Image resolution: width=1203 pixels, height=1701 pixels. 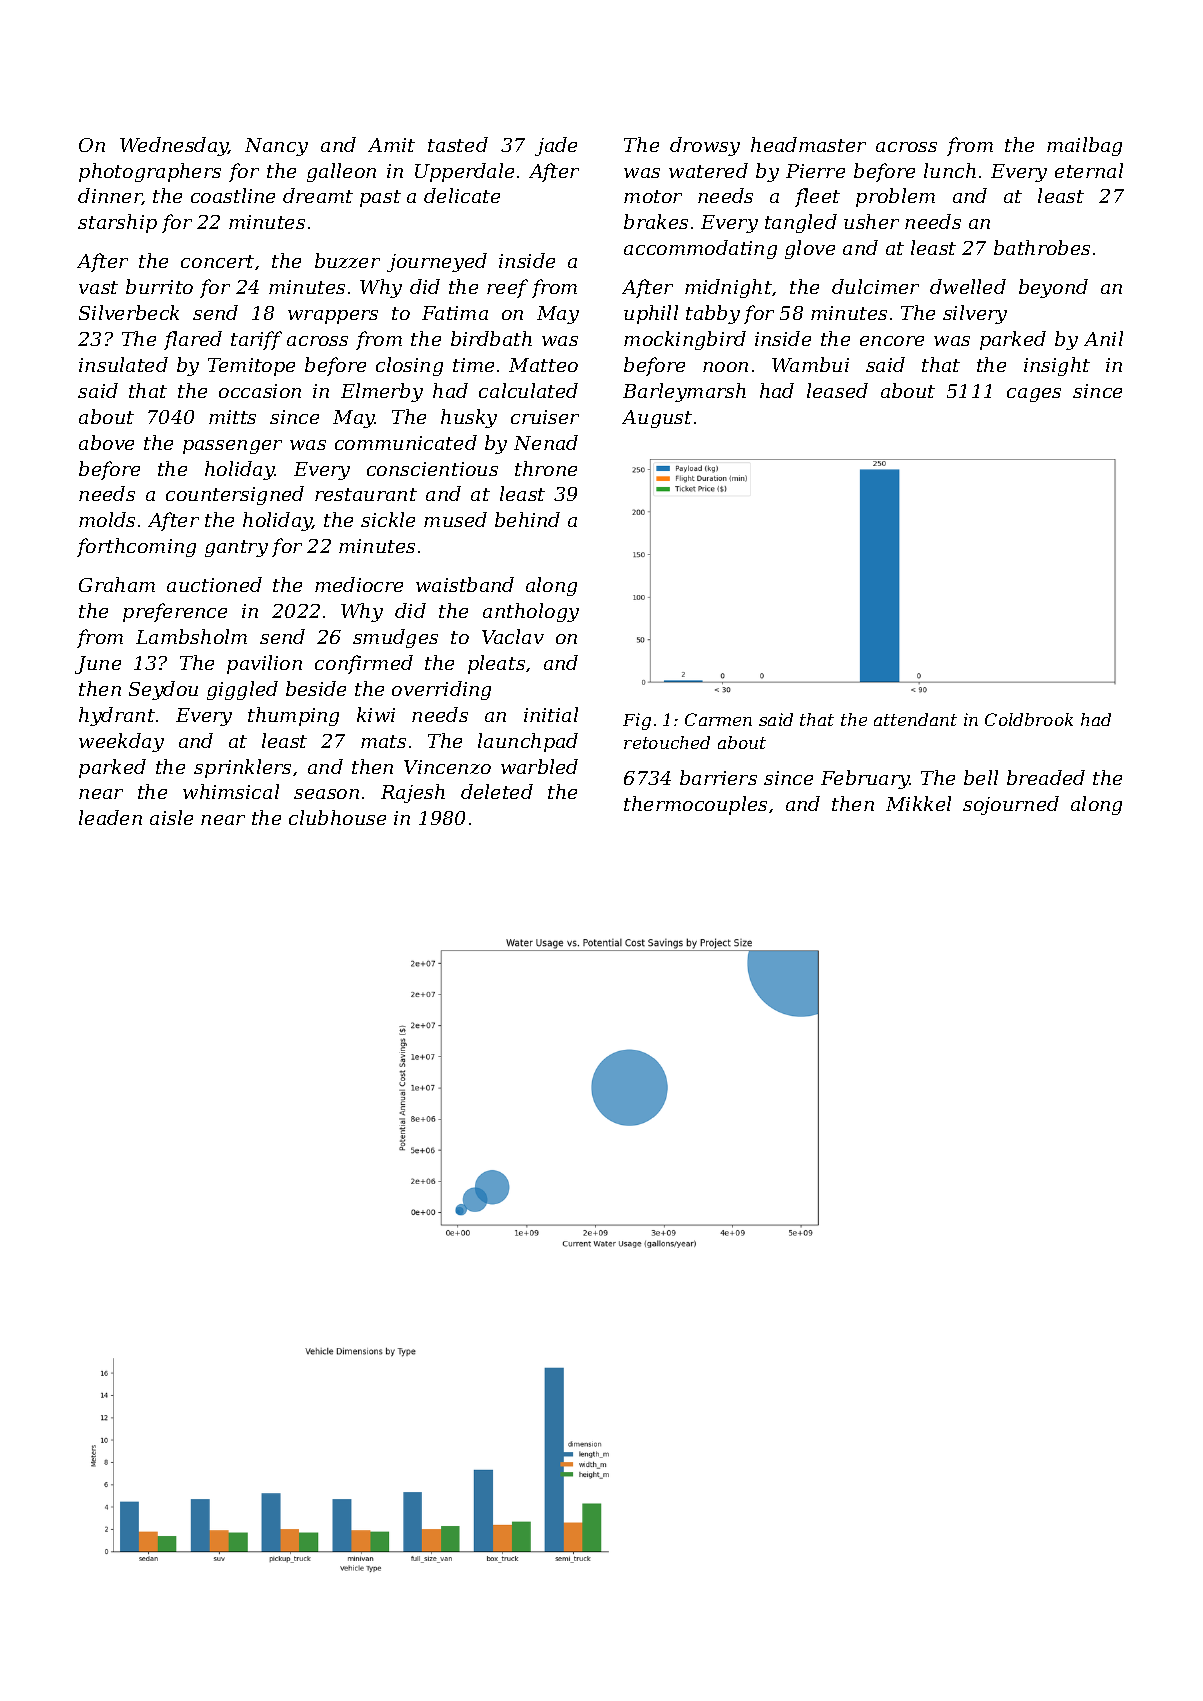 I want to click on Nancy, so click(x=276, y=147).
